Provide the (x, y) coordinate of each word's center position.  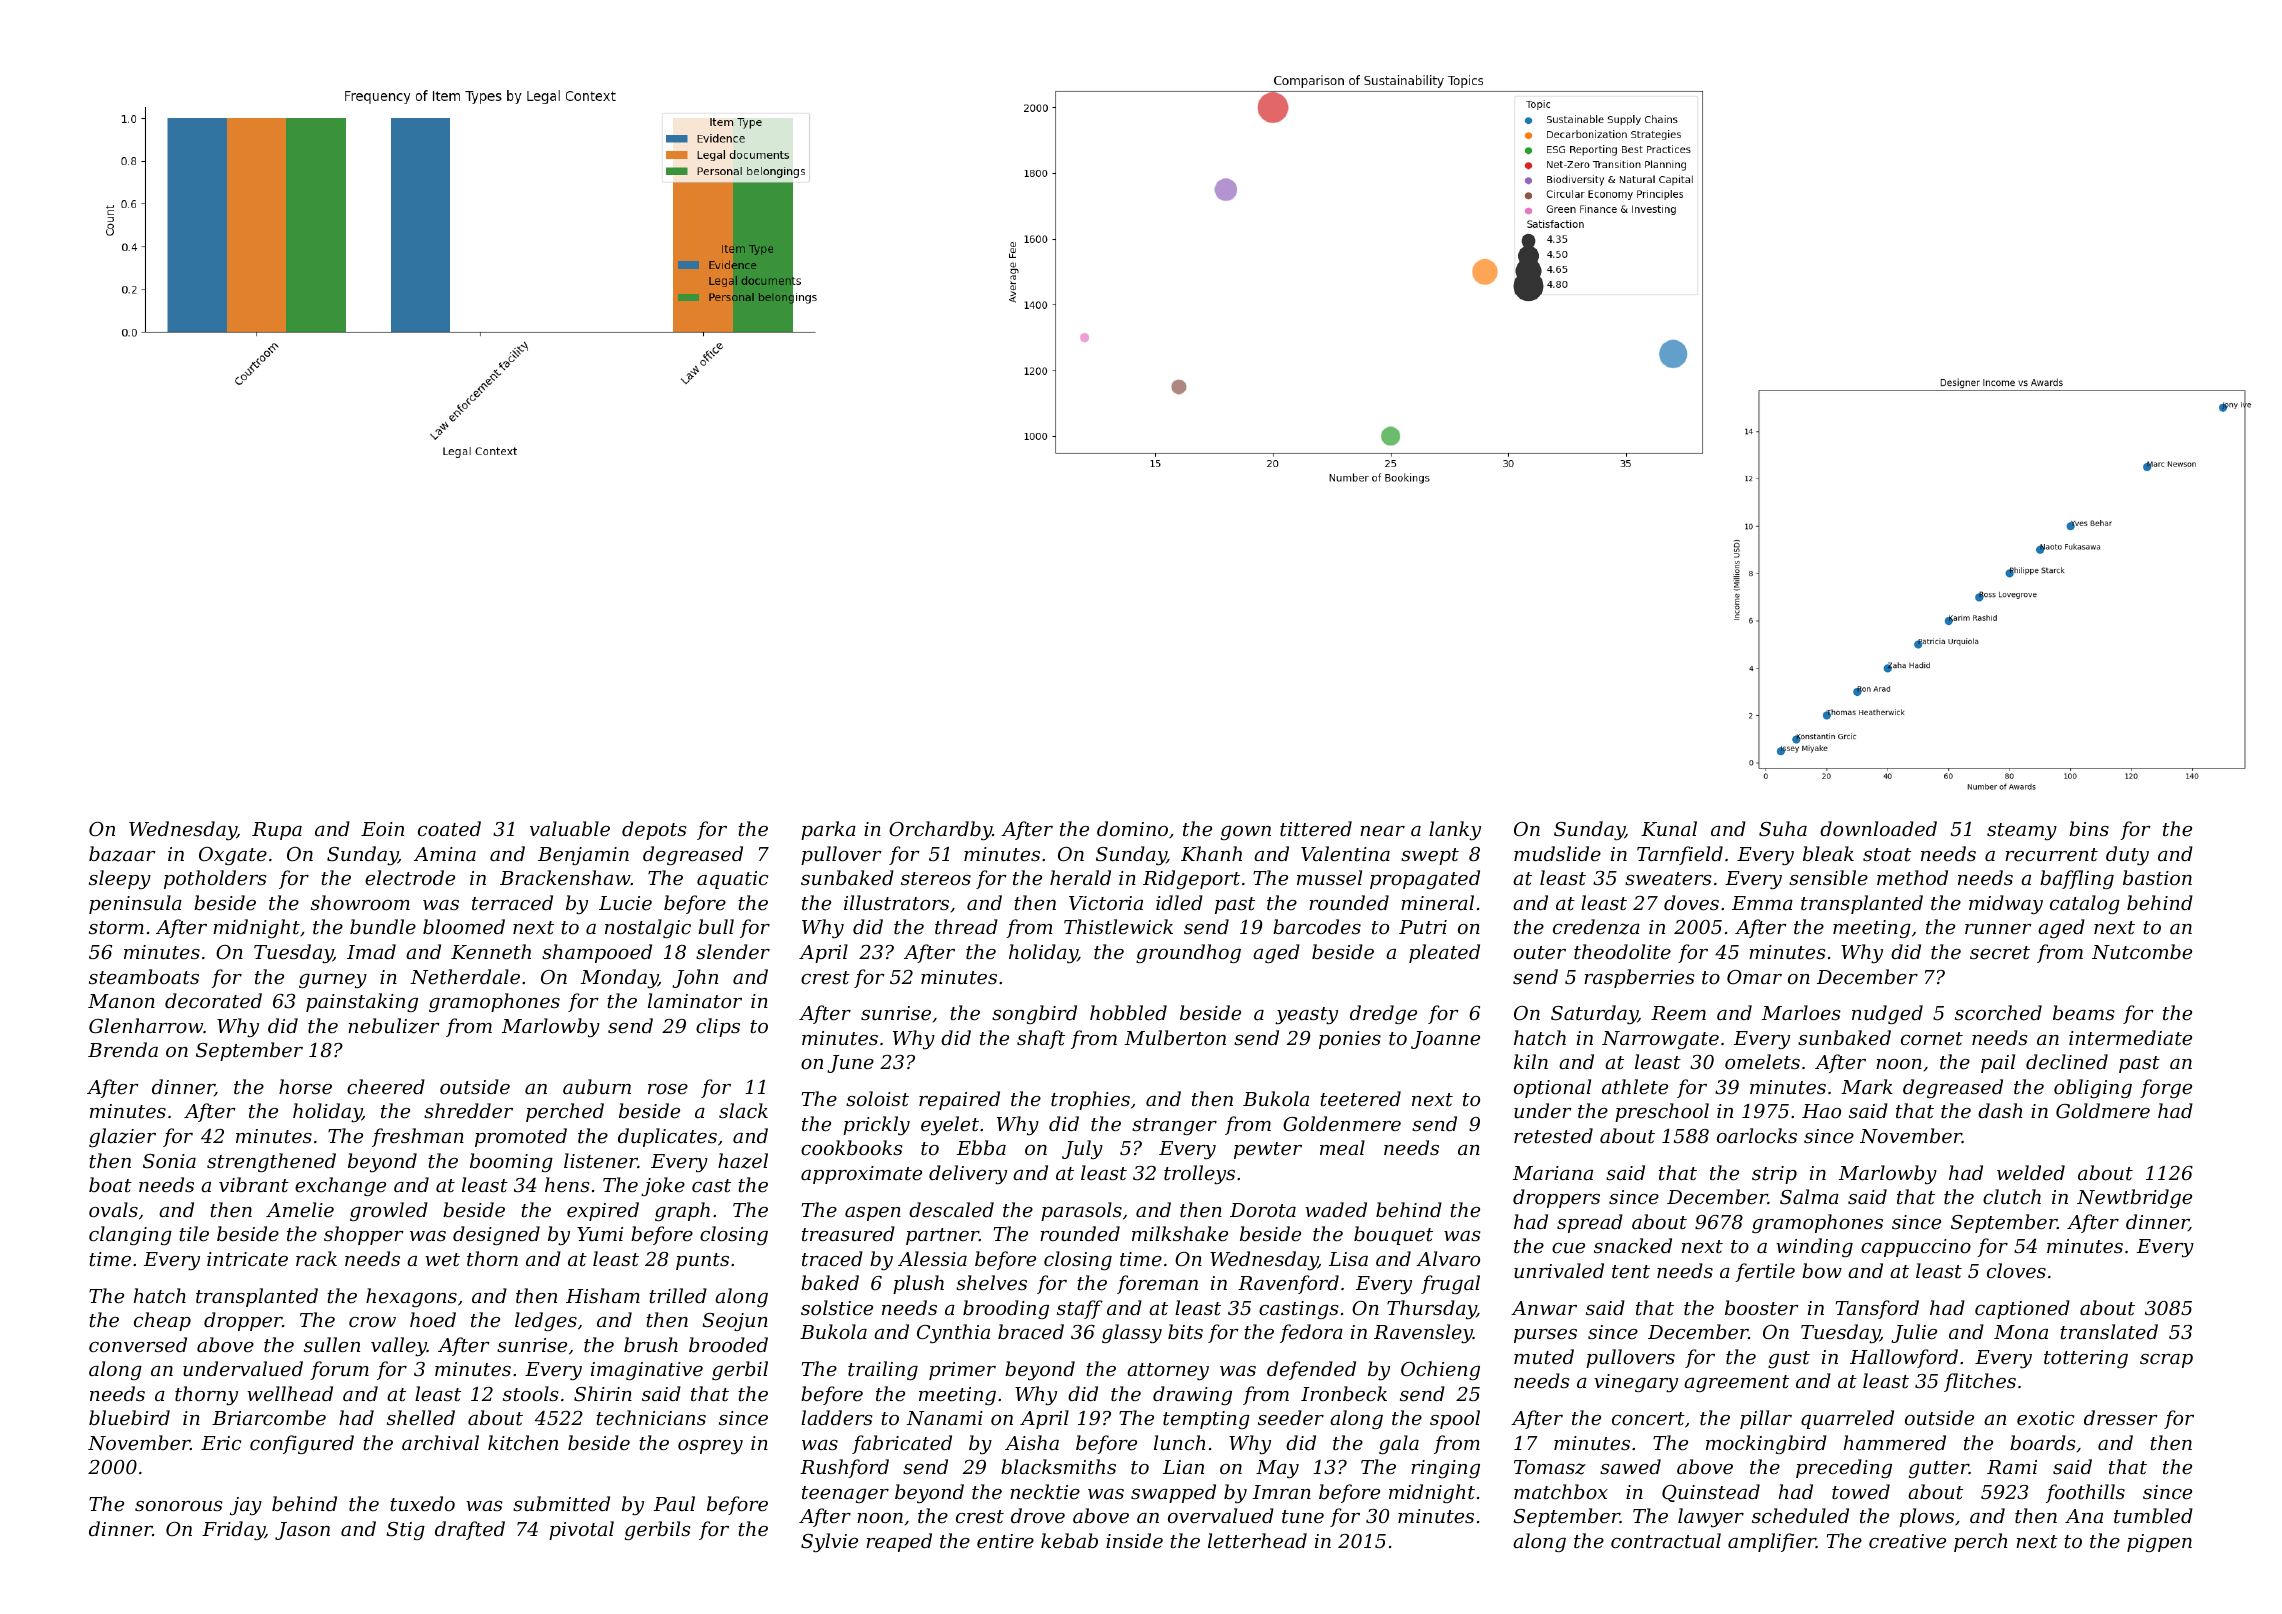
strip (1774, 1175)
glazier (122, 1137)
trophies (1090, 1100)
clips (718, 1027)
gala (1399, 1444)
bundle (383, 926)
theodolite (1622, 951)
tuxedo (422, 1503)
